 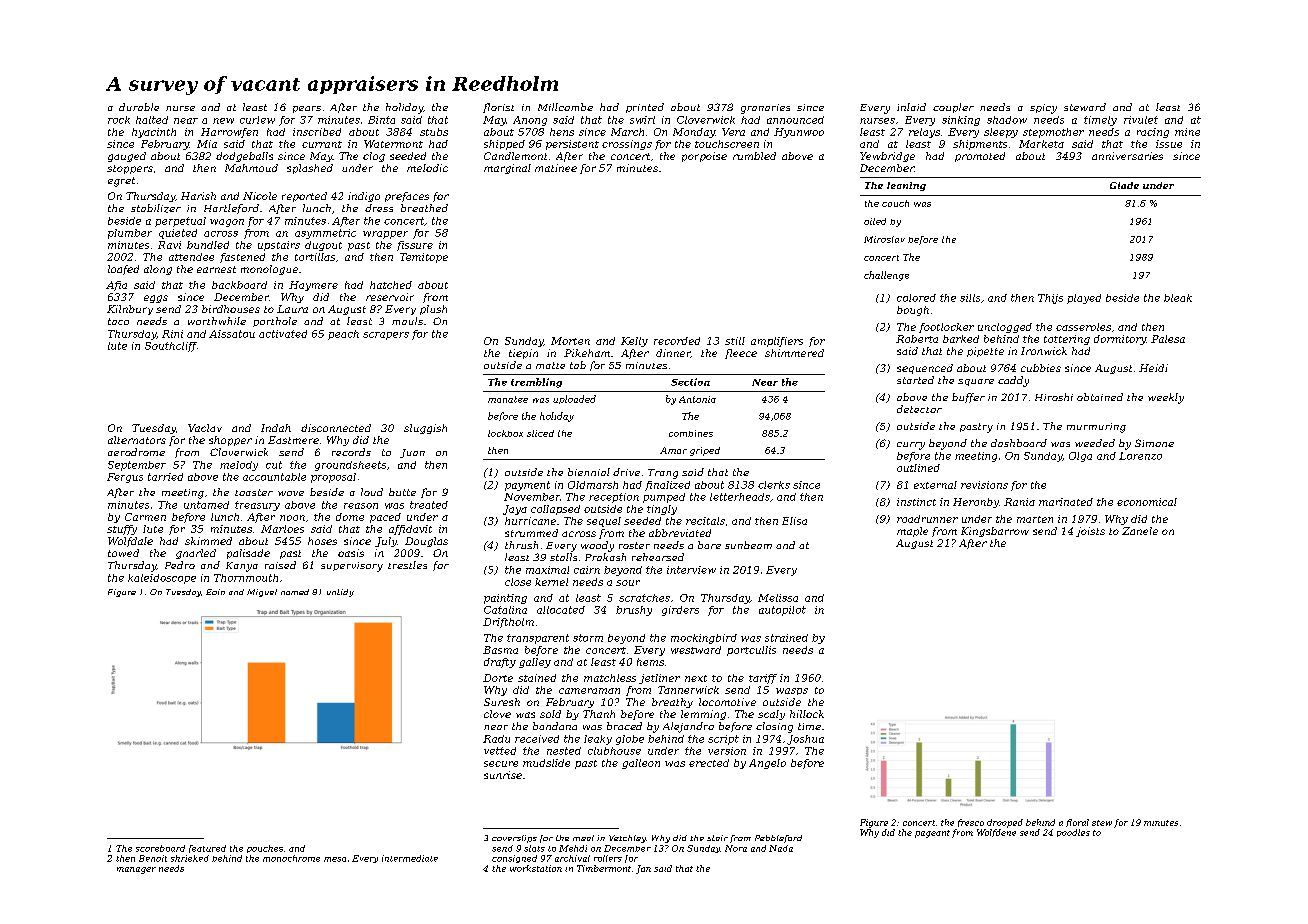 I want to click on manager, so click(x=136, y=870).
